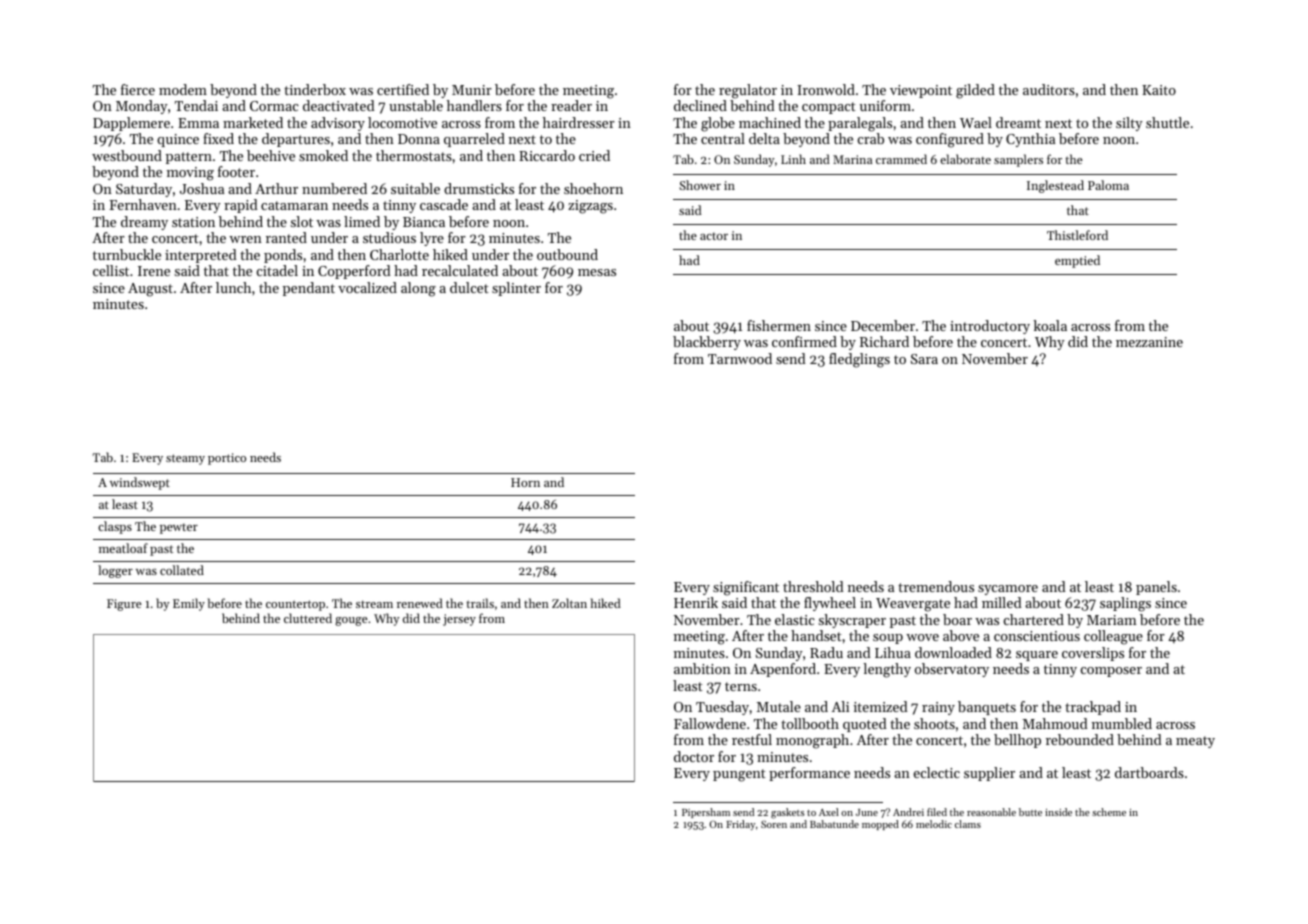 The image size is (1308, 924). What do you see at coordinates (569, 603) in the screenshot?
I see `Zoltan` at bounding box center [569, 603].
